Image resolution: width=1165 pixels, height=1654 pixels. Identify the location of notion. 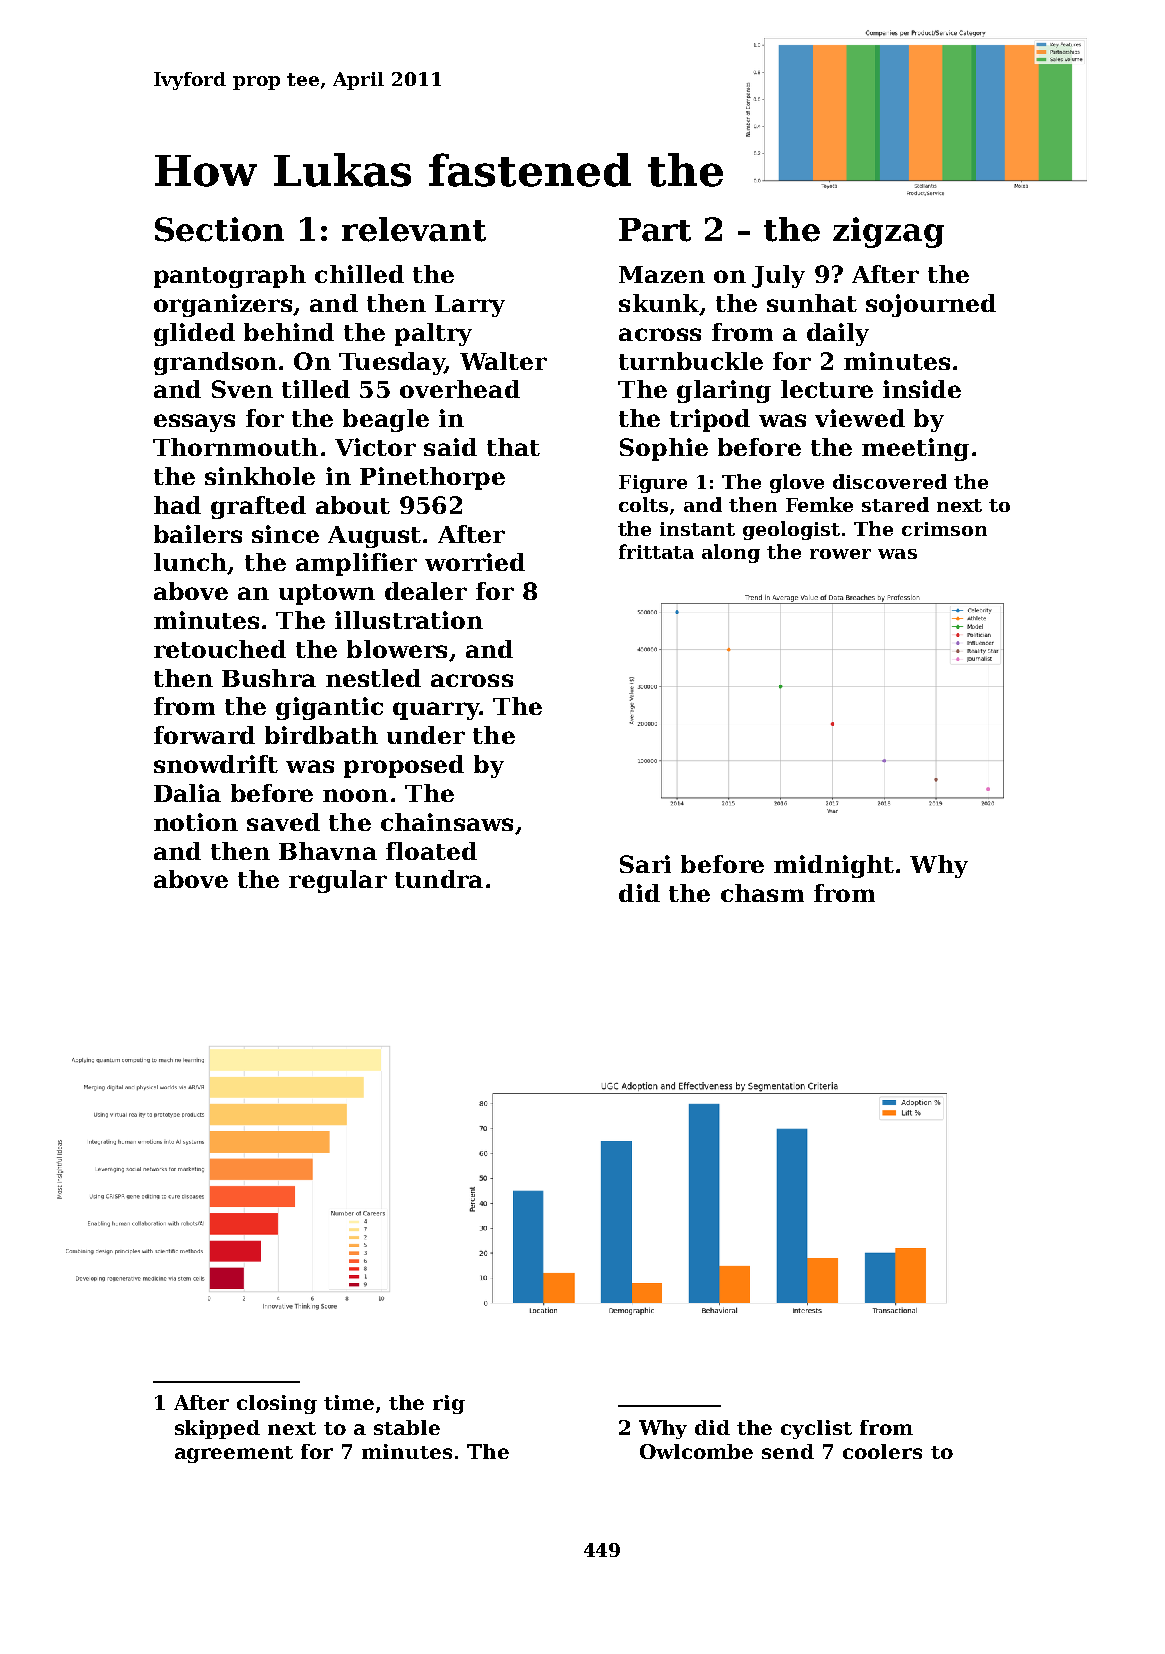
(196, 822).
